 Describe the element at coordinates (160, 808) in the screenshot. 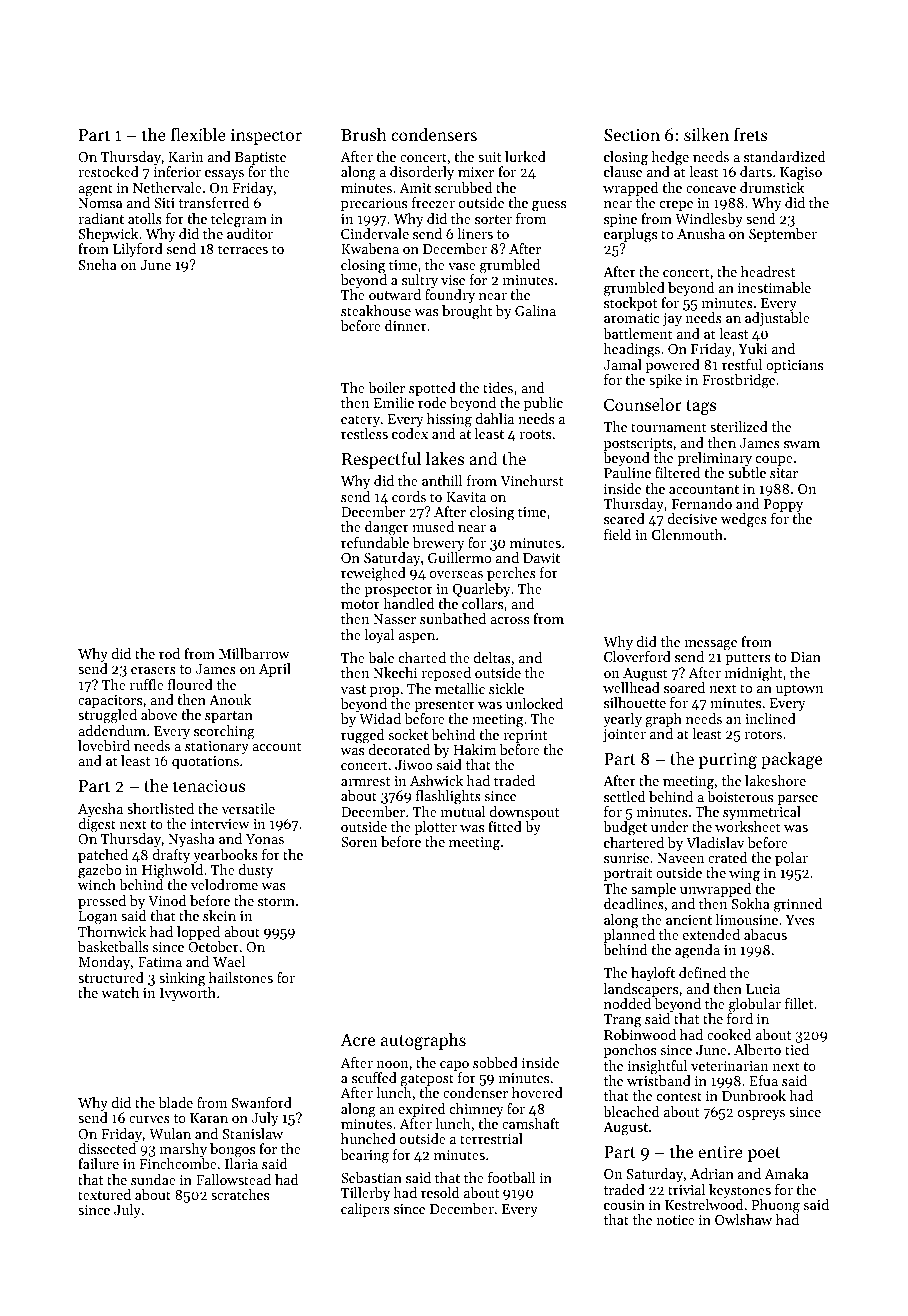

I see `shortlisted` at that location.
